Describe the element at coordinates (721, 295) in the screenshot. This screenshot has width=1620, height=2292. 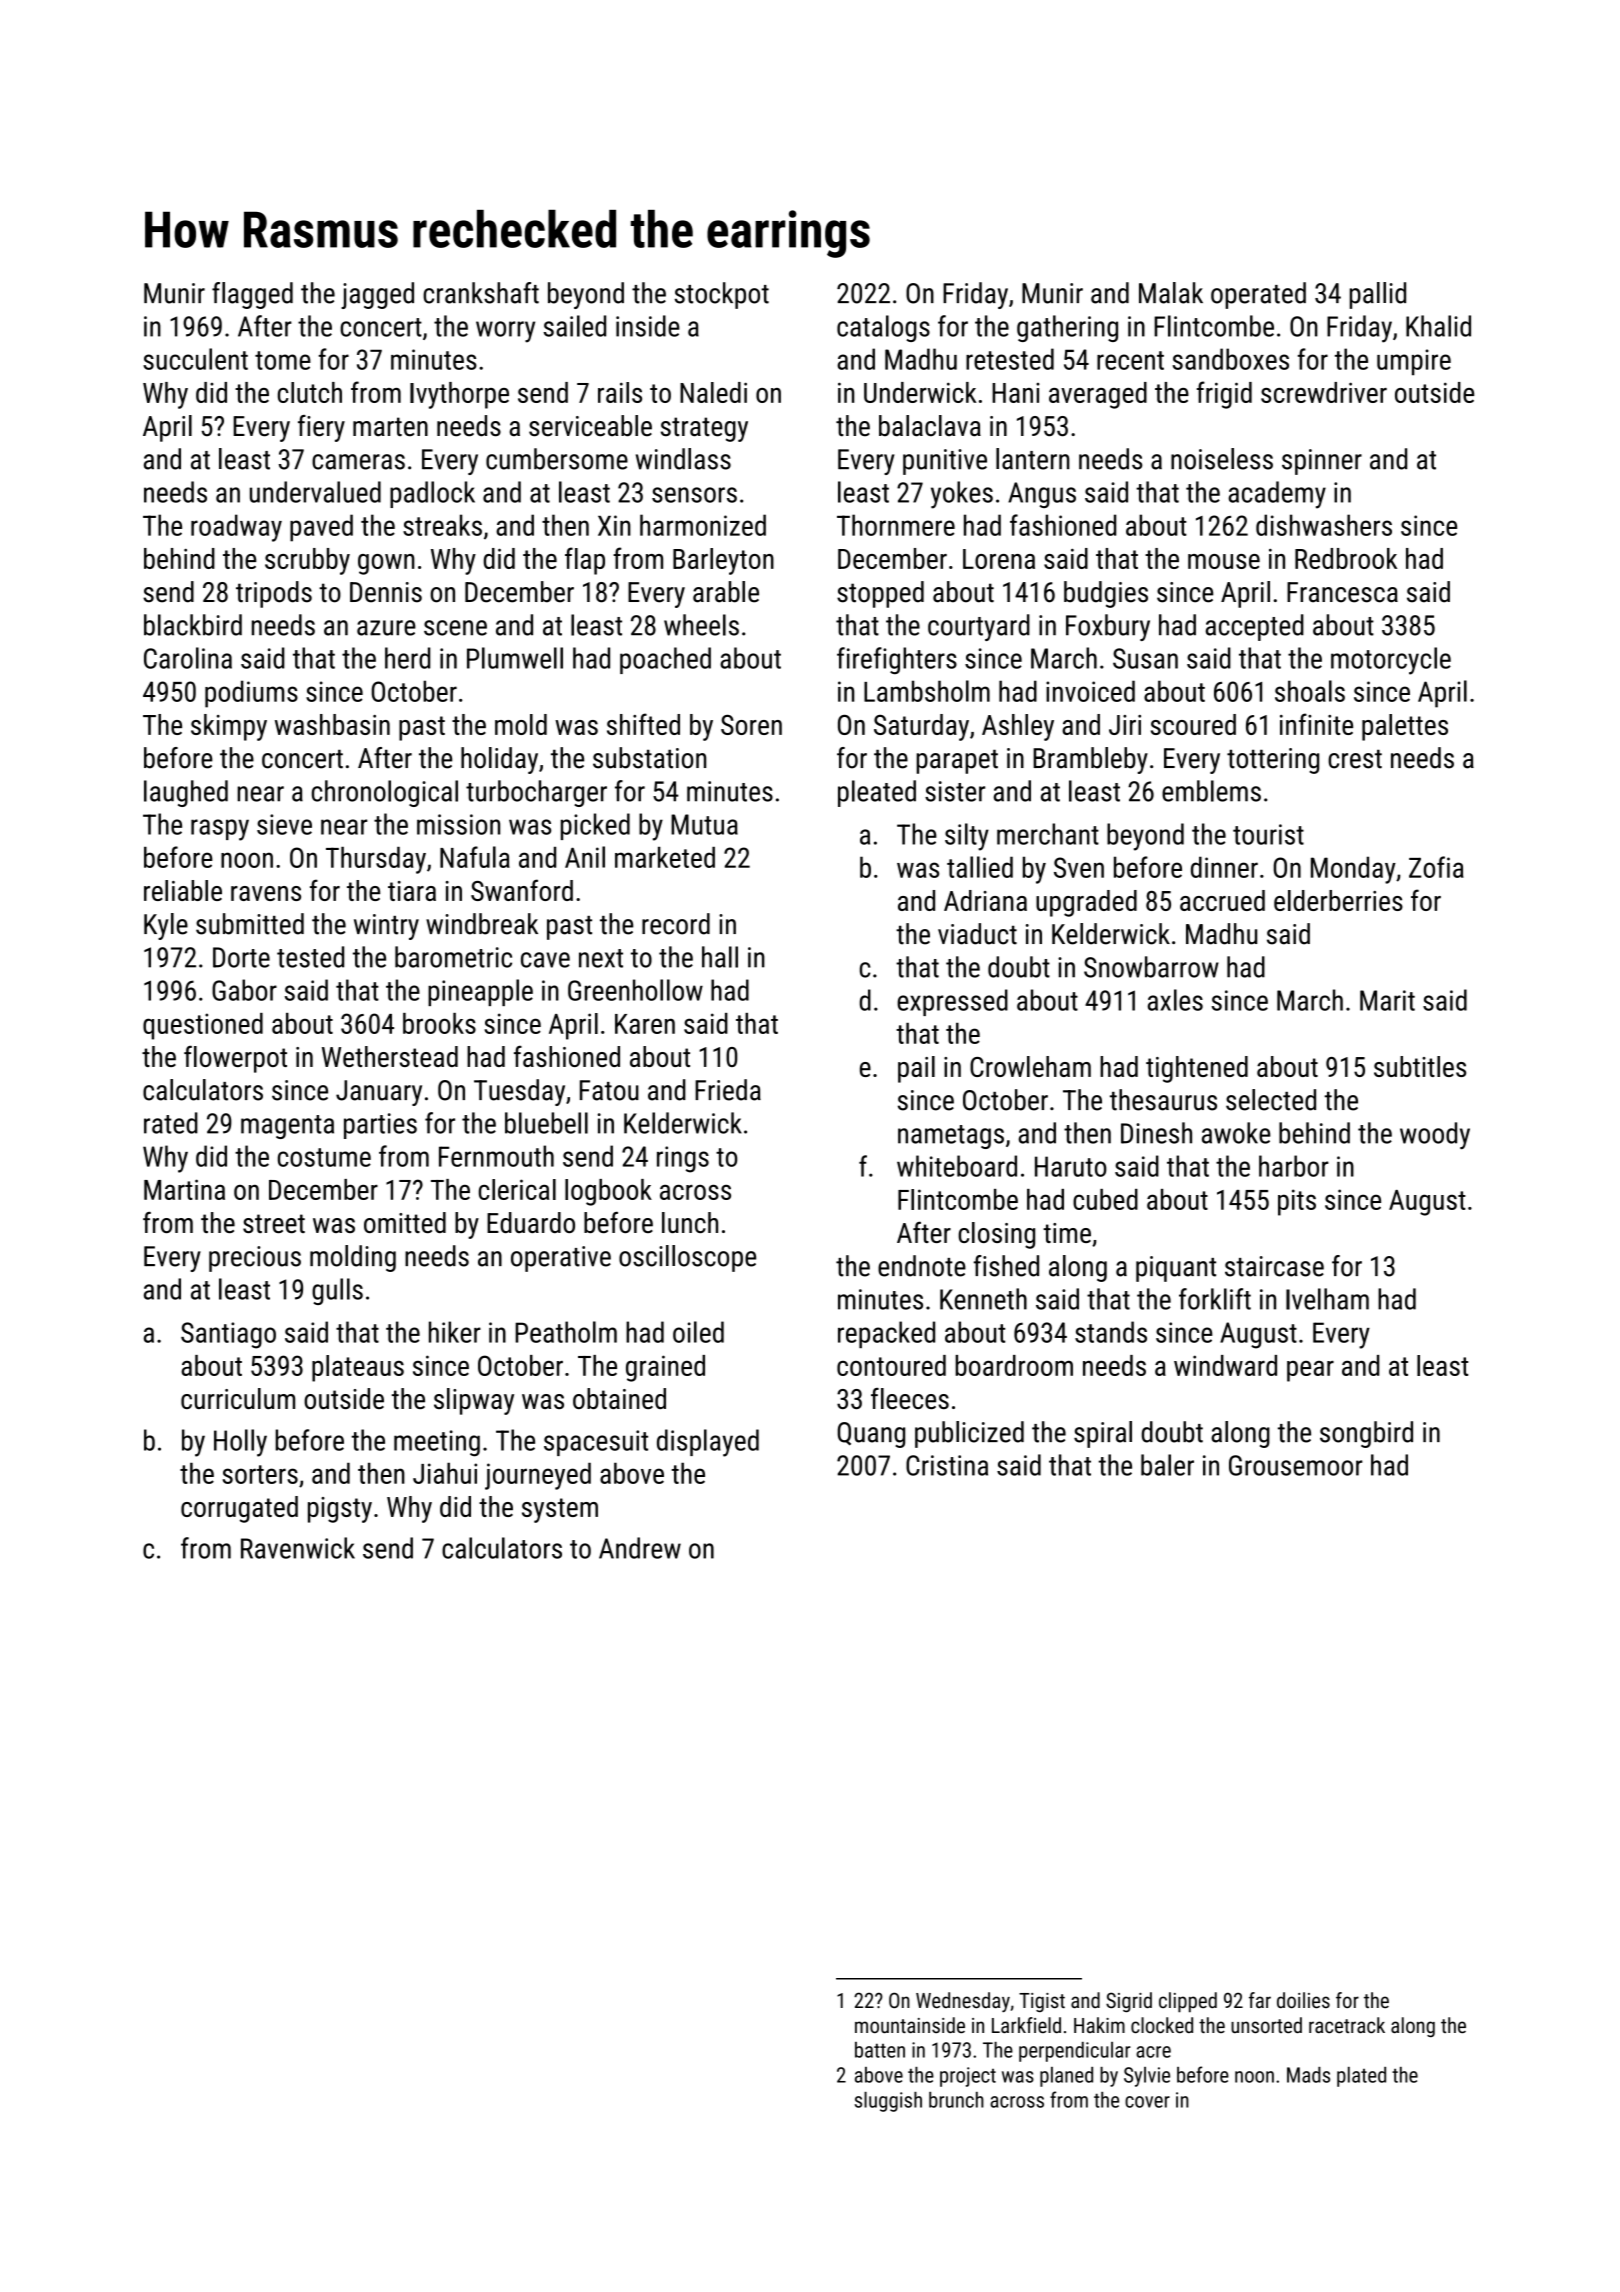
I see `stockpot` at that location.
